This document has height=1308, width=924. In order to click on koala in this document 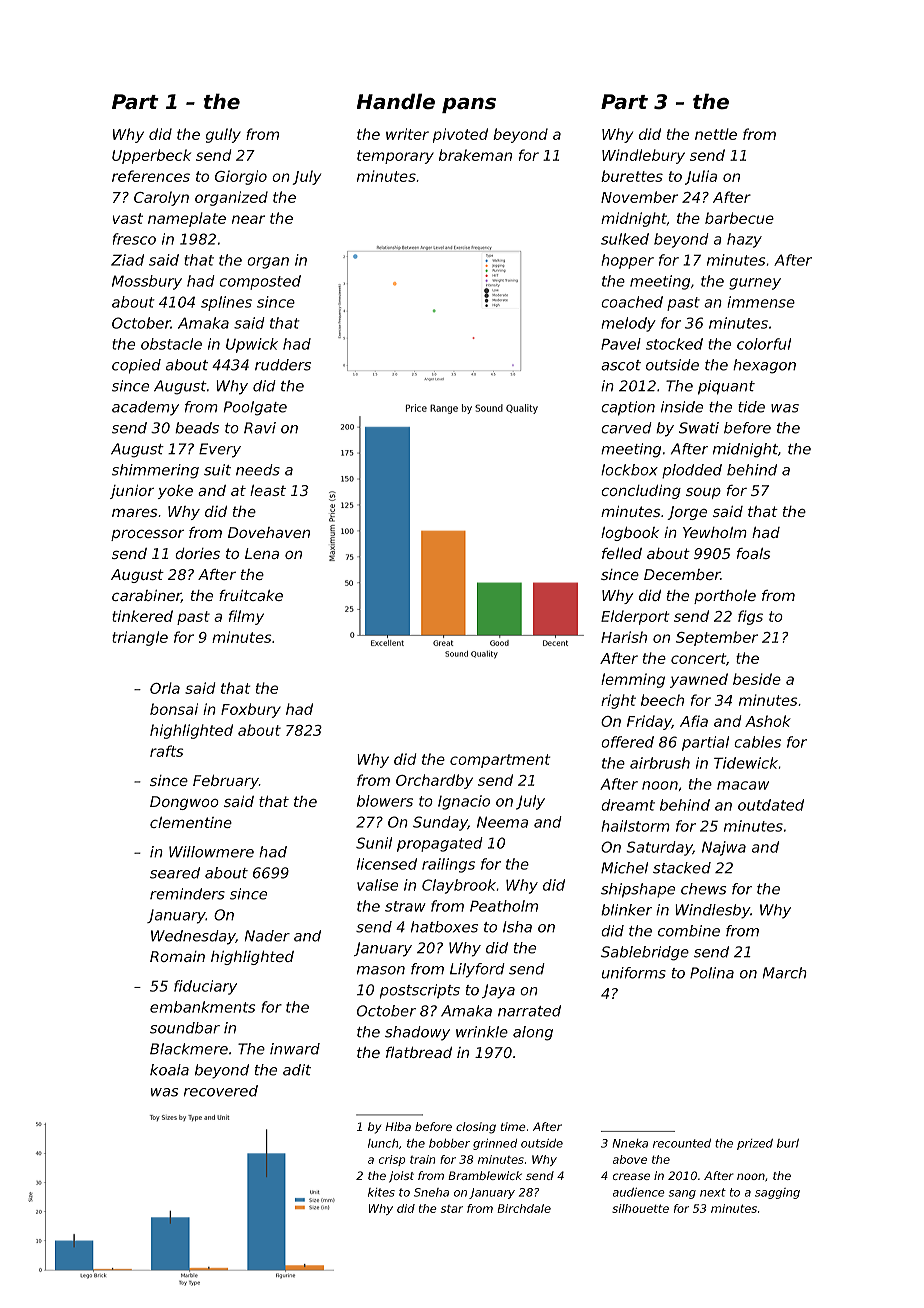, I will do `click(169, 1070)`.
